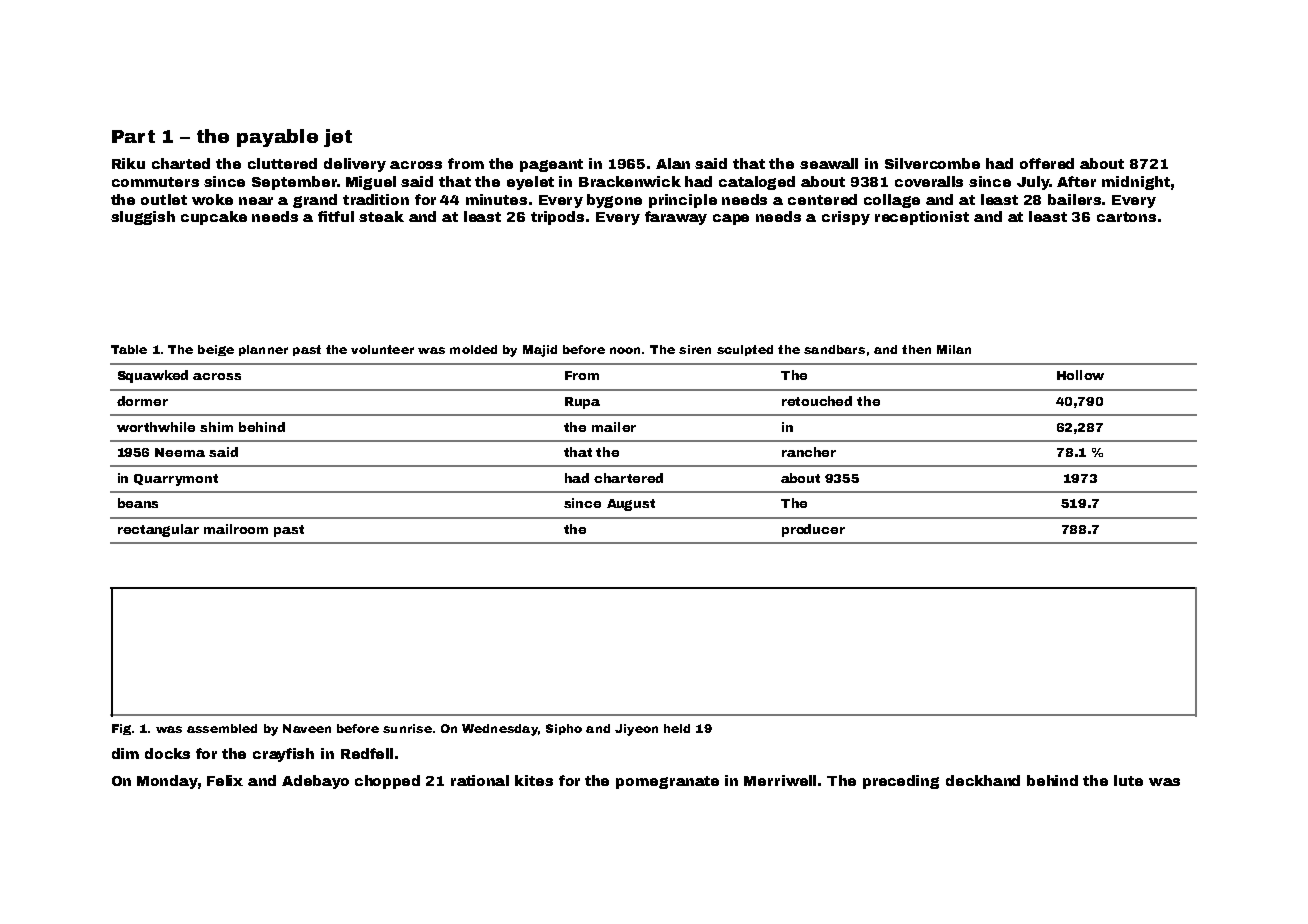  Describe the element at coordinates (167, 782) in the screenshot. I see `Monday` at that location.
